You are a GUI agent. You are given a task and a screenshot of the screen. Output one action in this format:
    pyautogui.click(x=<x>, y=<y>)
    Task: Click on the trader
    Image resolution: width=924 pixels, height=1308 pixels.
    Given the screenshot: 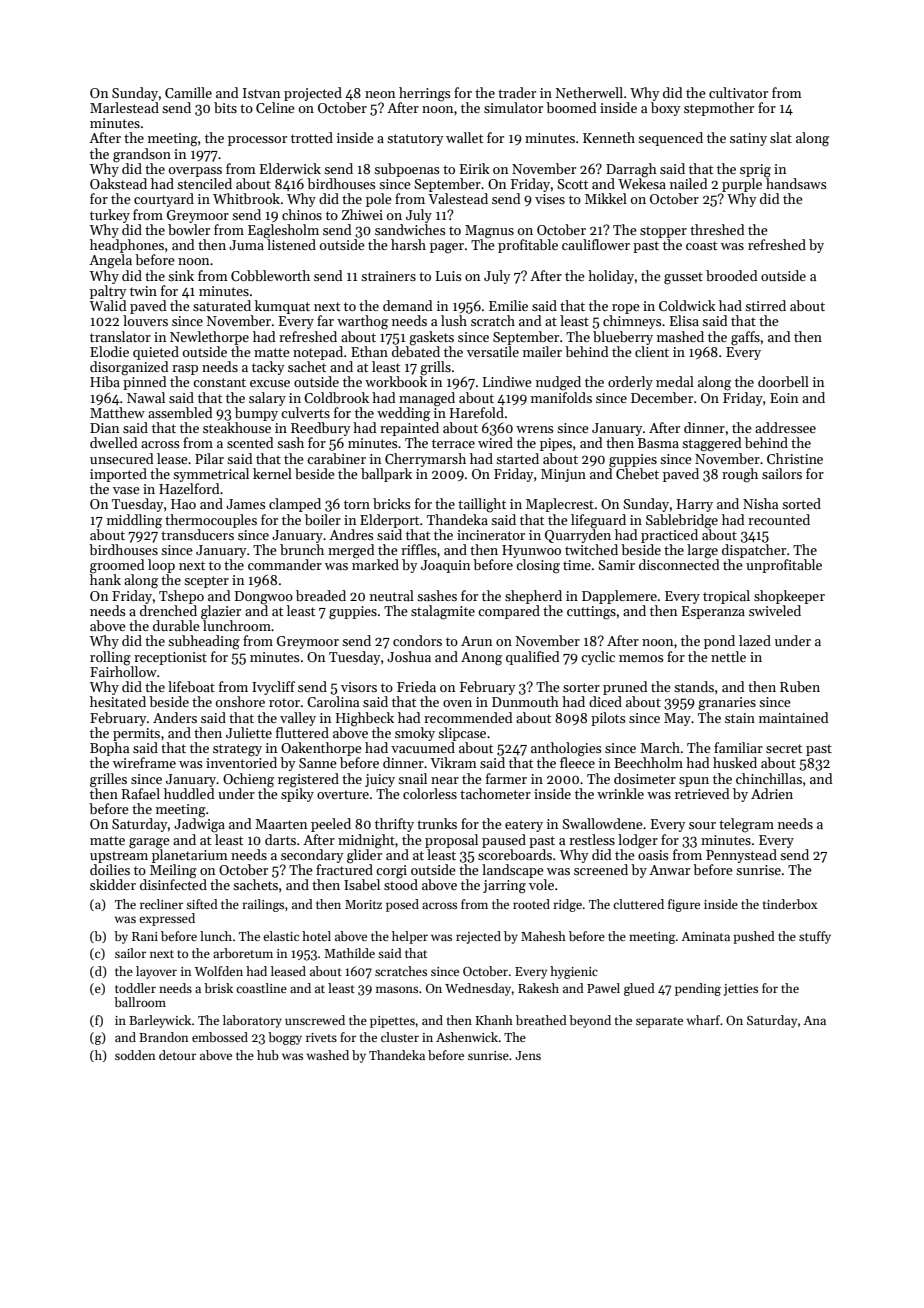 What is the action you would take?
    pyautogui.click(x=517, y=92)
